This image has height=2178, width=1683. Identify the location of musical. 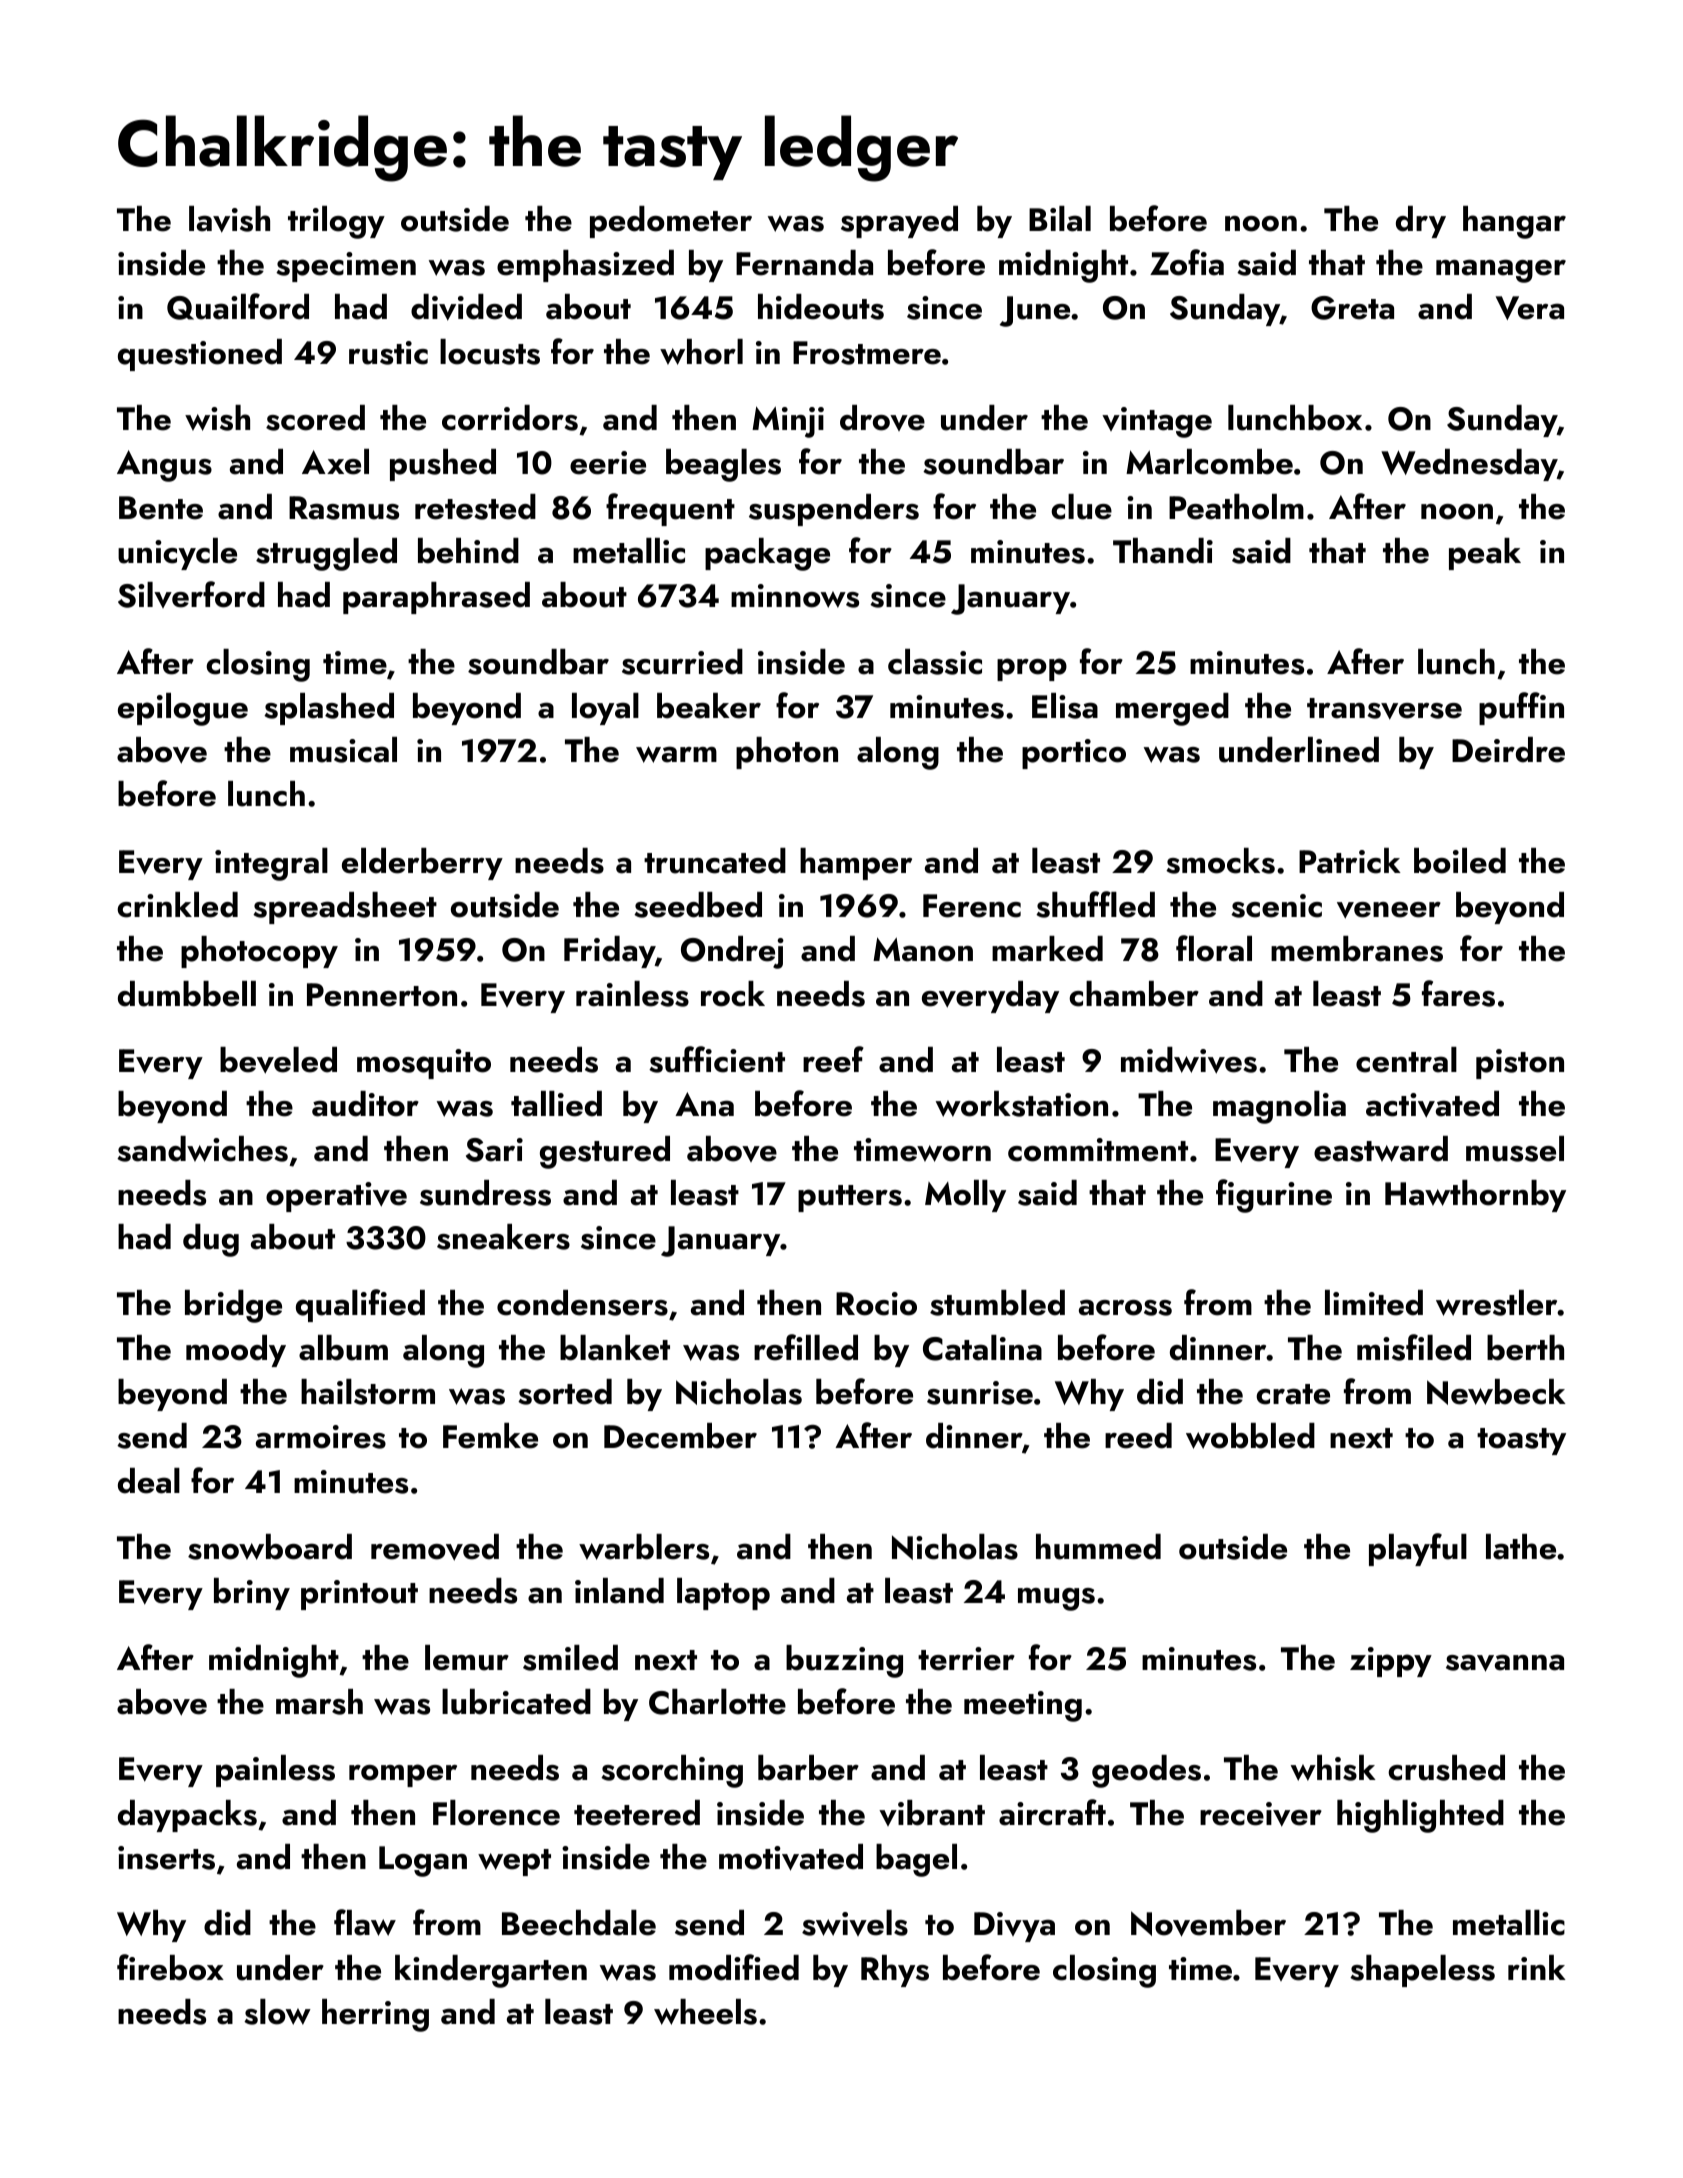
(343, 750).
